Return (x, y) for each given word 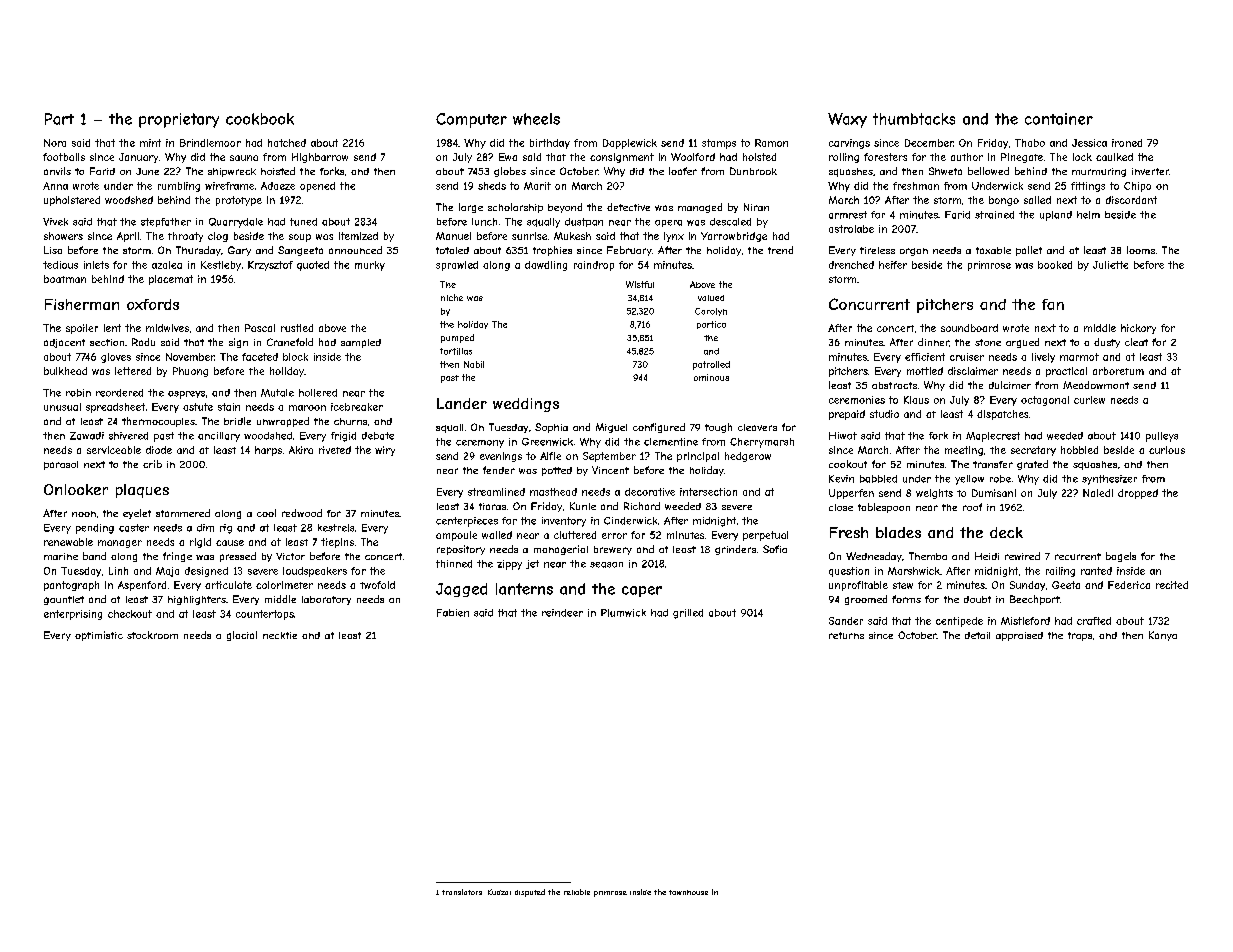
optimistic (99, 636)
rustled (297, 328)
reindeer (562, 613)
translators (462, 892)
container (1059, 119)
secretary (1033, 451)
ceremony (480, 444)
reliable (577, 892)
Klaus (916, 400)
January (138, 158)
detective (628, 207)
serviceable (114, 450)
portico (711, 325)
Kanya (1163, 636)
